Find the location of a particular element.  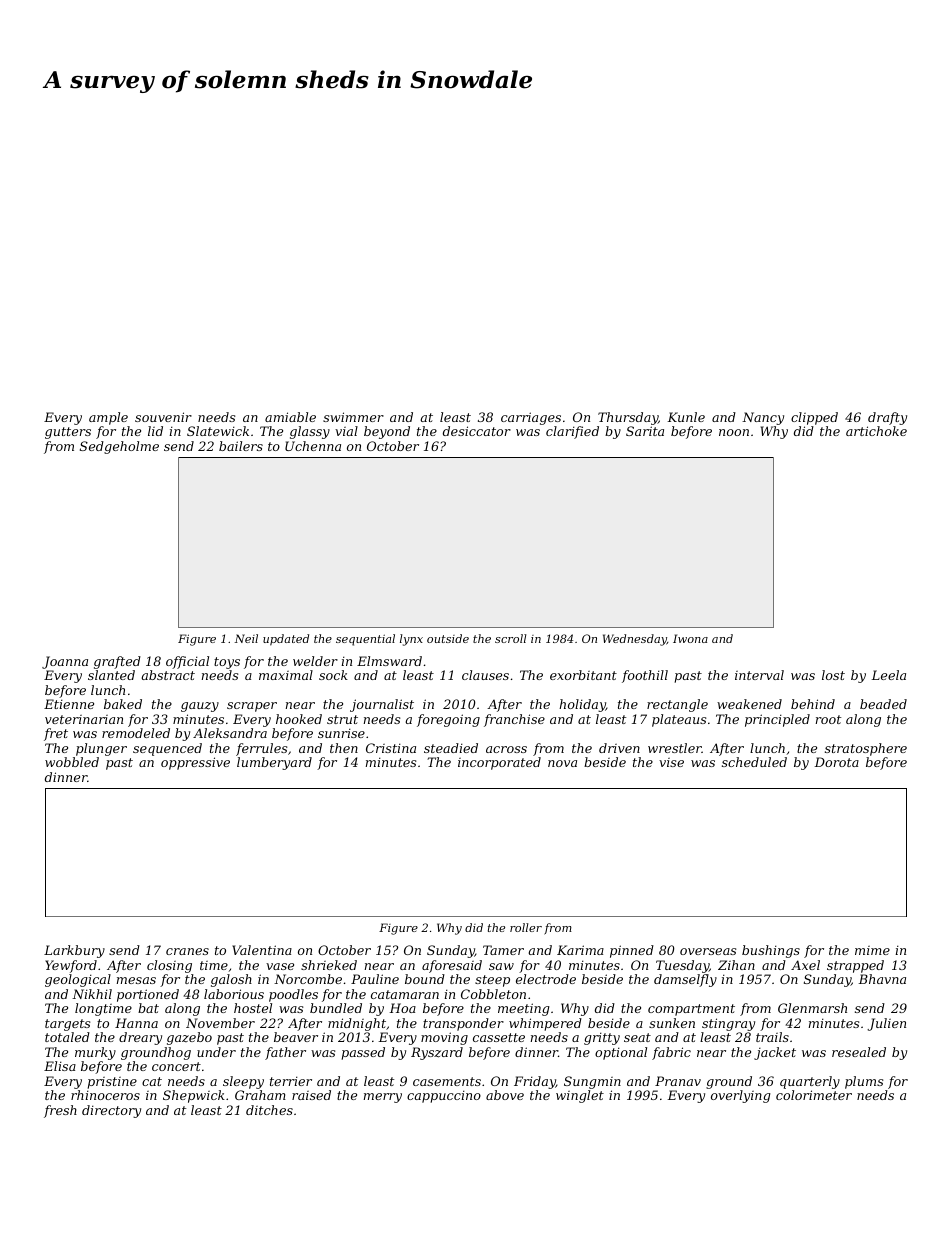

drafty is located at coordinates (887, 418).
